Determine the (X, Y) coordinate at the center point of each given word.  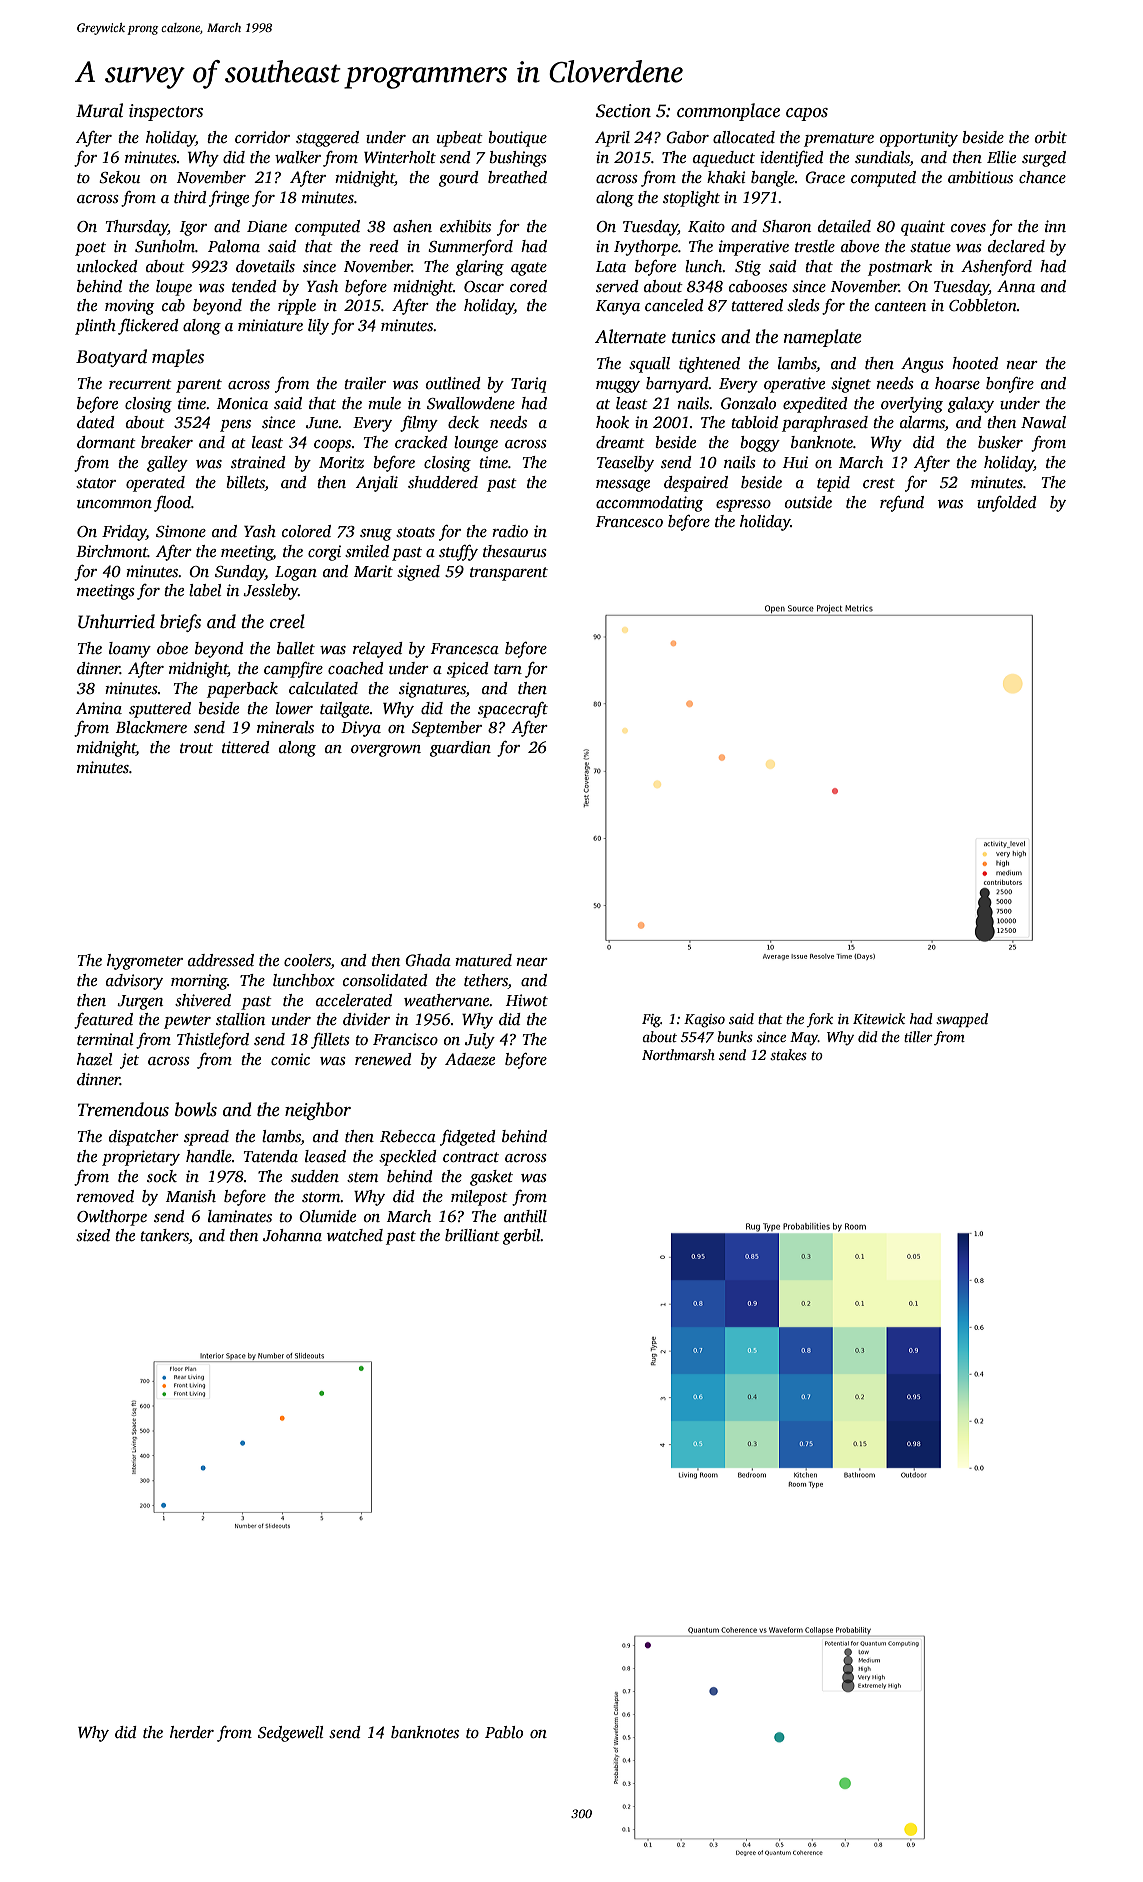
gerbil (522, 1237)
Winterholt (400, 157)
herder (192, 1732)
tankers (164, 1236)
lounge (476, 444)
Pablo (504, 1732)
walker (298, 157)
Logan (296, 573)
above (860, 246)
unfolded (1007, 504)
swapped (962, 1020)
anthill (525, 1216)
